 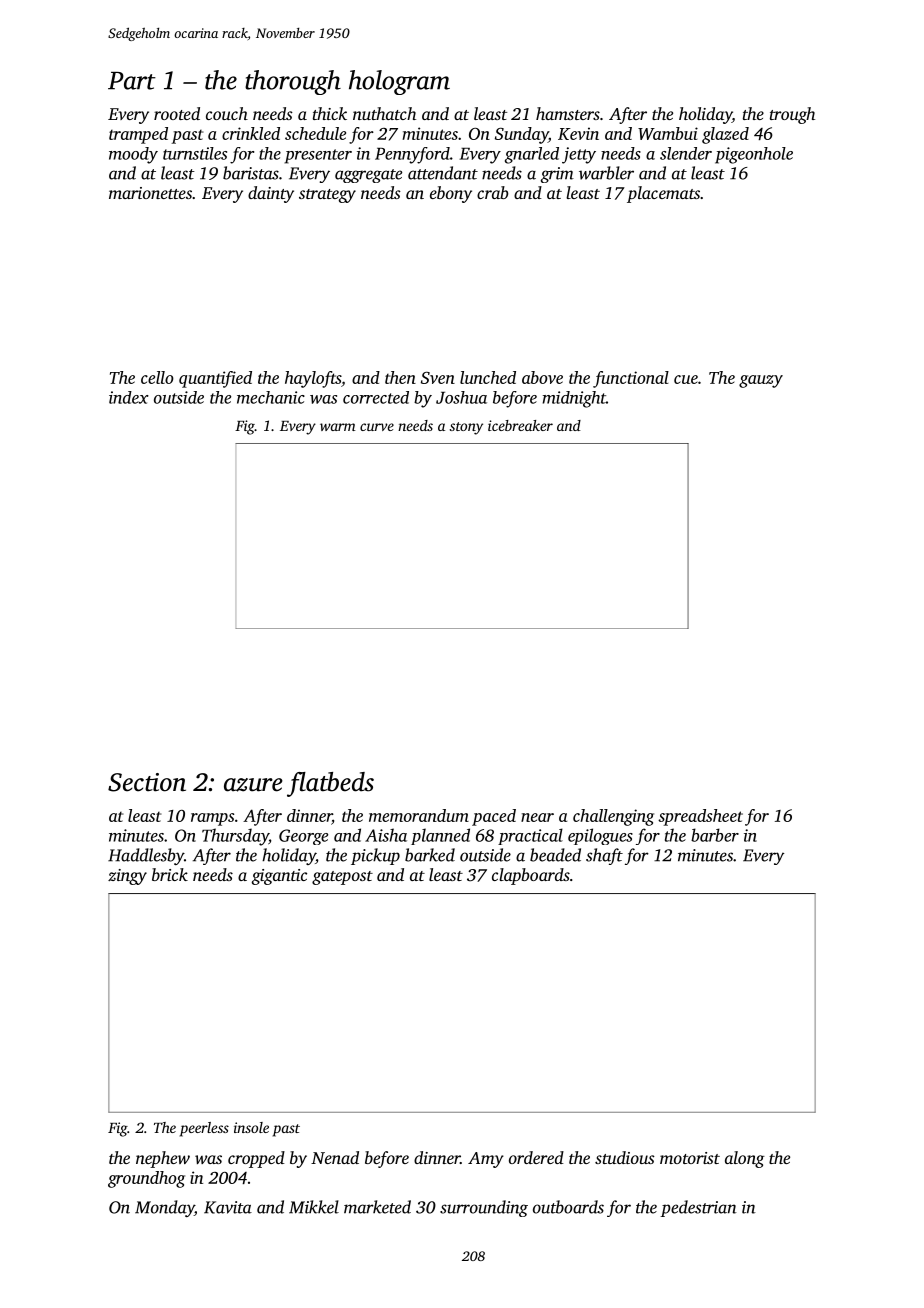 What do you see at coordinates (342, 878) in the document?
I see `gatepost` at bounding box center [342, 878].
